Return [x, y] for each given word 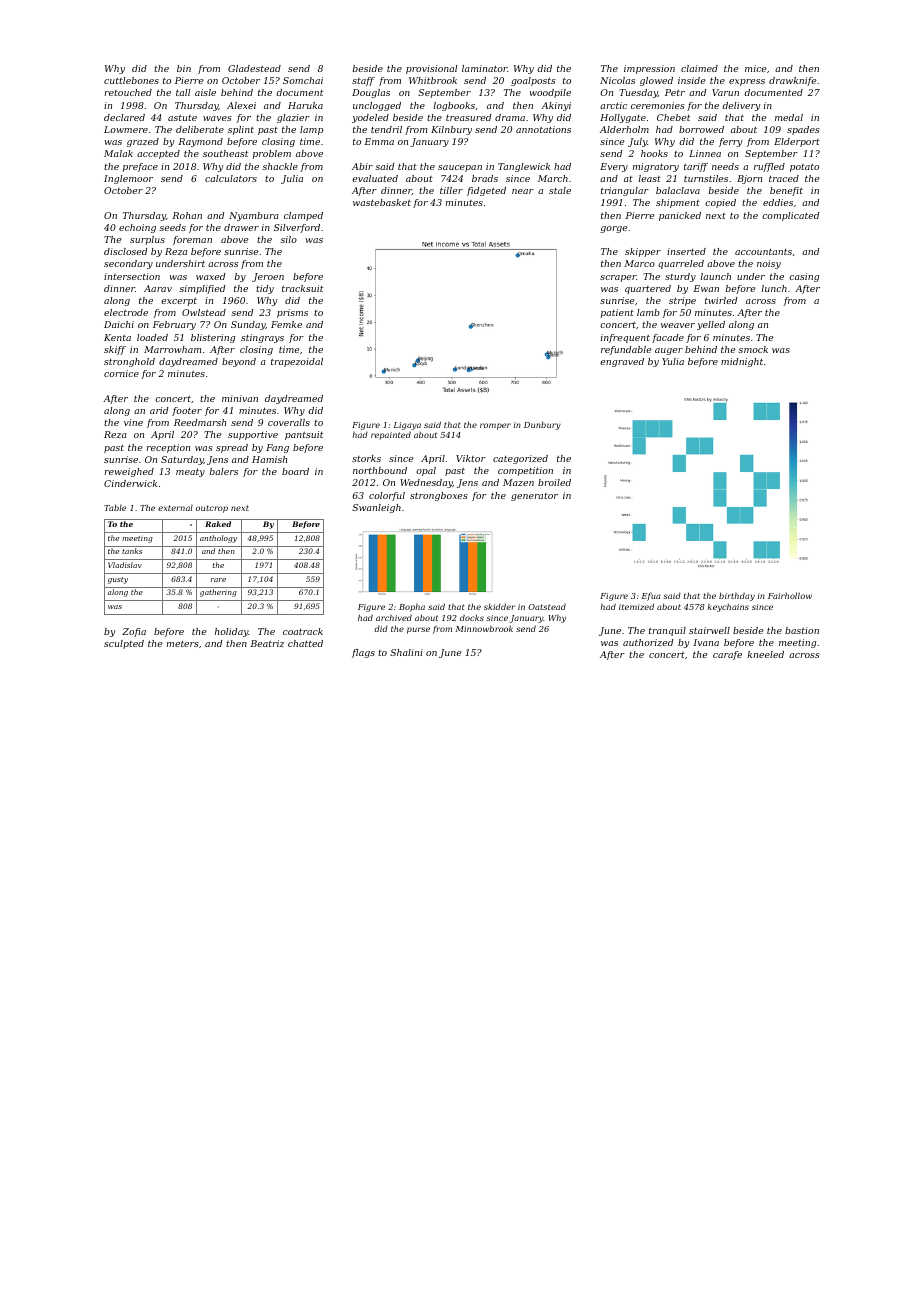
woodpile [550, 93]
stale [560, 190]
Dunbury [542, 425]
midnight [742, 362]
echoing [137, 228]
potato [804, 168]
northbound [380, 470]
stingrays [262, 338]
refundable [626, 350]
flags [363, 653]
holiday [231, 632]
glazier [293, 118]
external [175, 507]
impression [649, 69]
